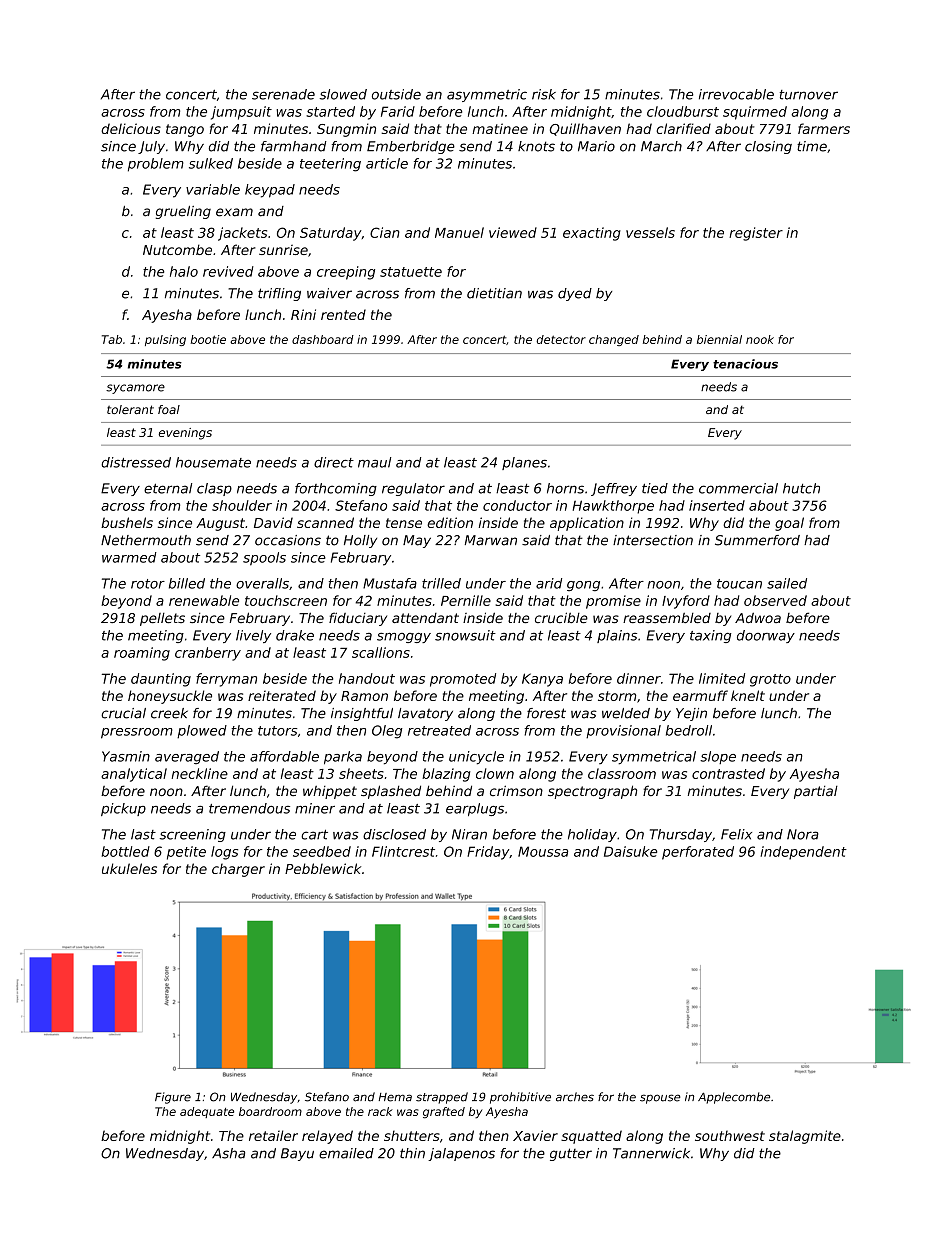 The image size is (952, 1233). Describe the element at coordinates (184, 271) in the document. I see `halo` at that location.
